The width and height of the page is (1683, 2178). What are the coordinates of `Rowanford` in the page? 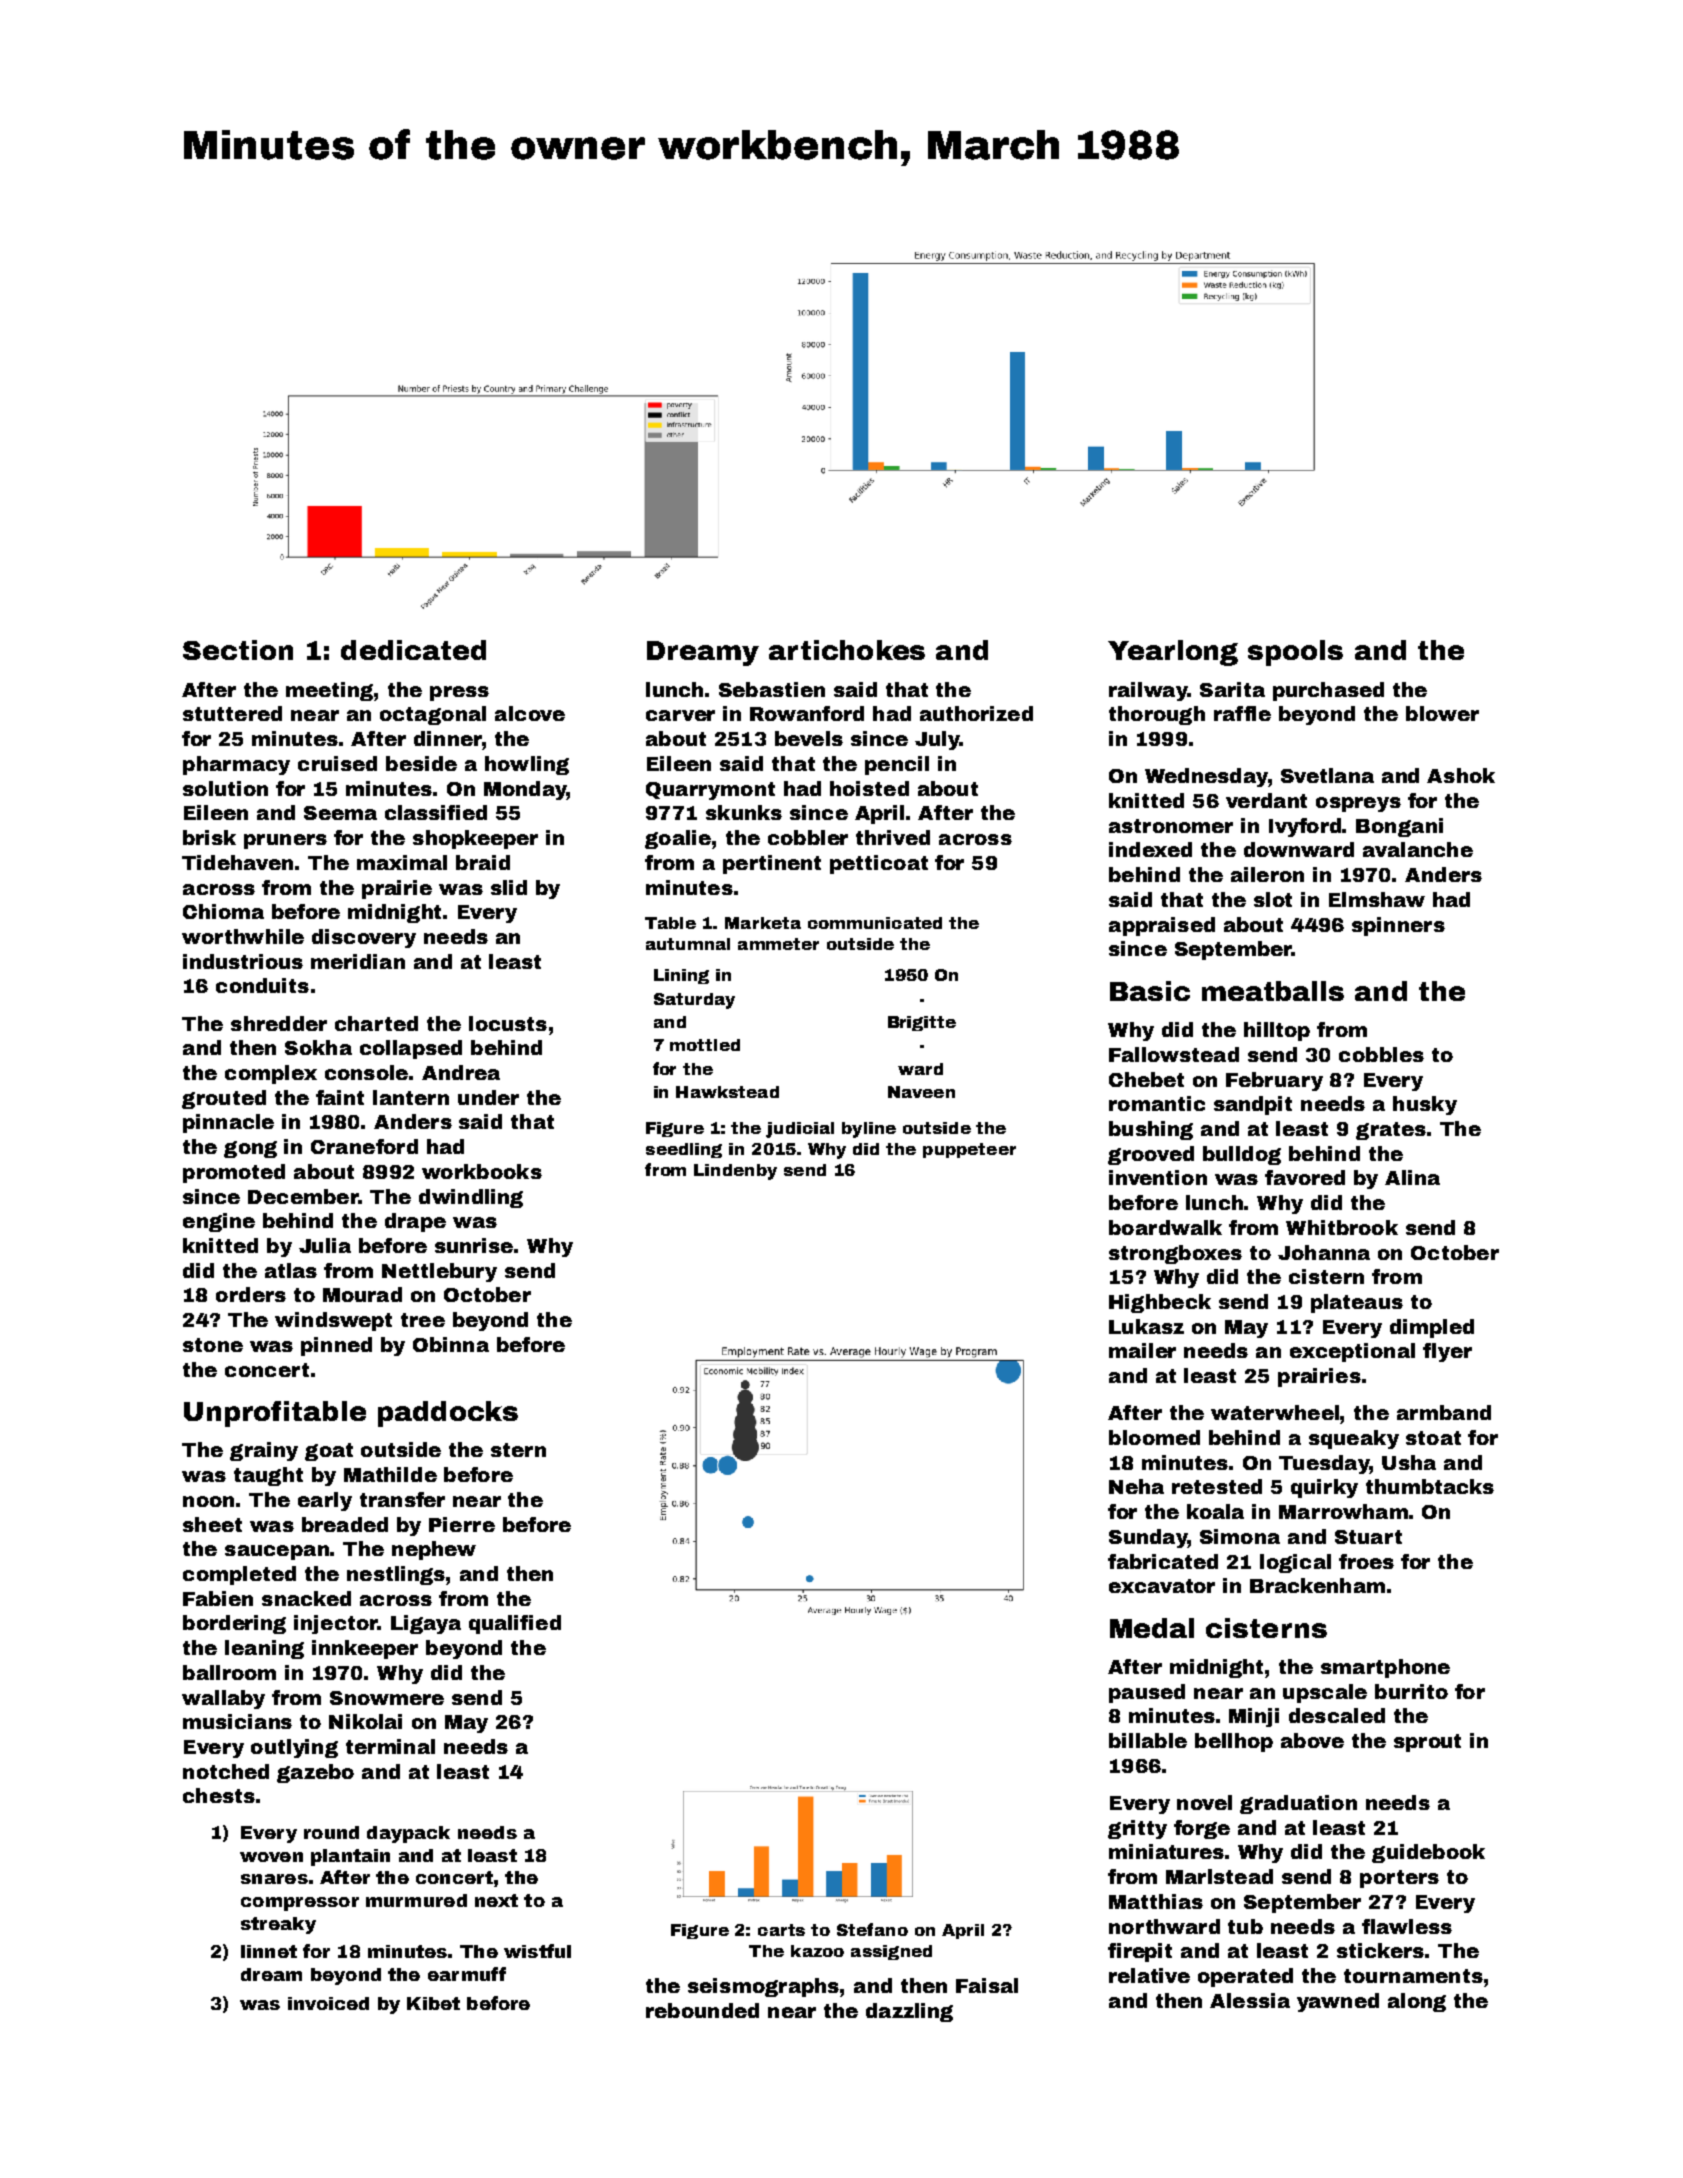 It's located at (807, 713).
